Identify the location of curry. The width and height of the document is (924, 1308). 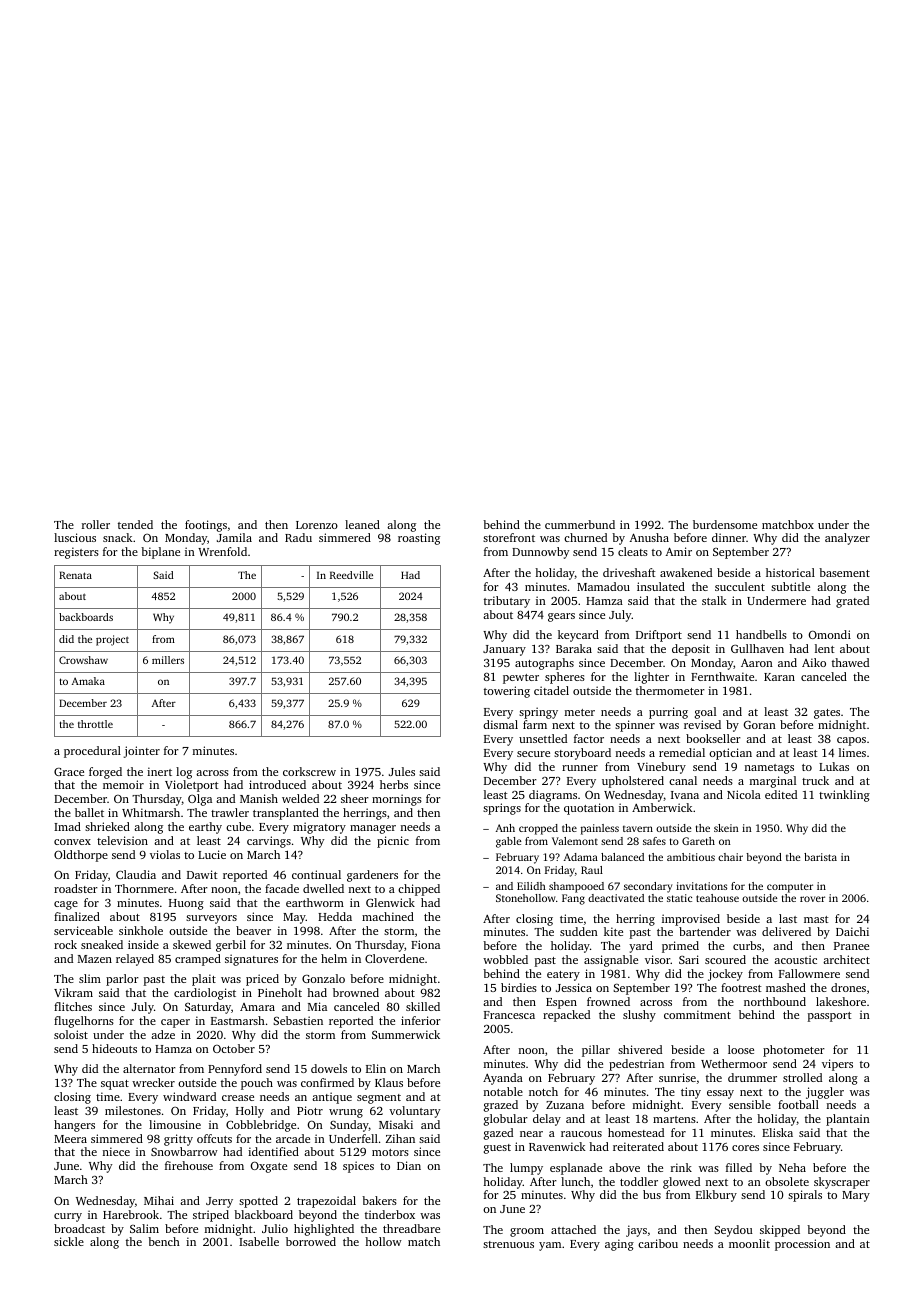
(68, 1217).
